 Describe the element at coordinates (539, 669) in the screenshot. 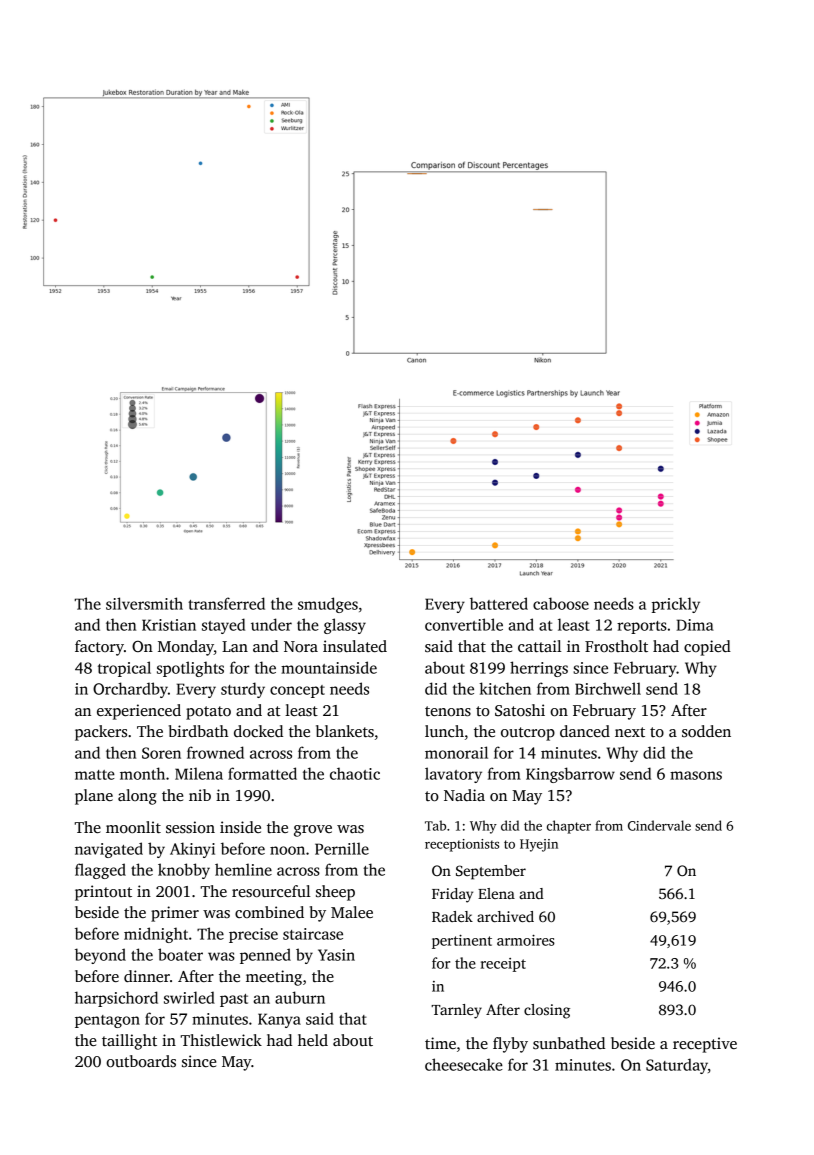

I see `herrings` at that location.
